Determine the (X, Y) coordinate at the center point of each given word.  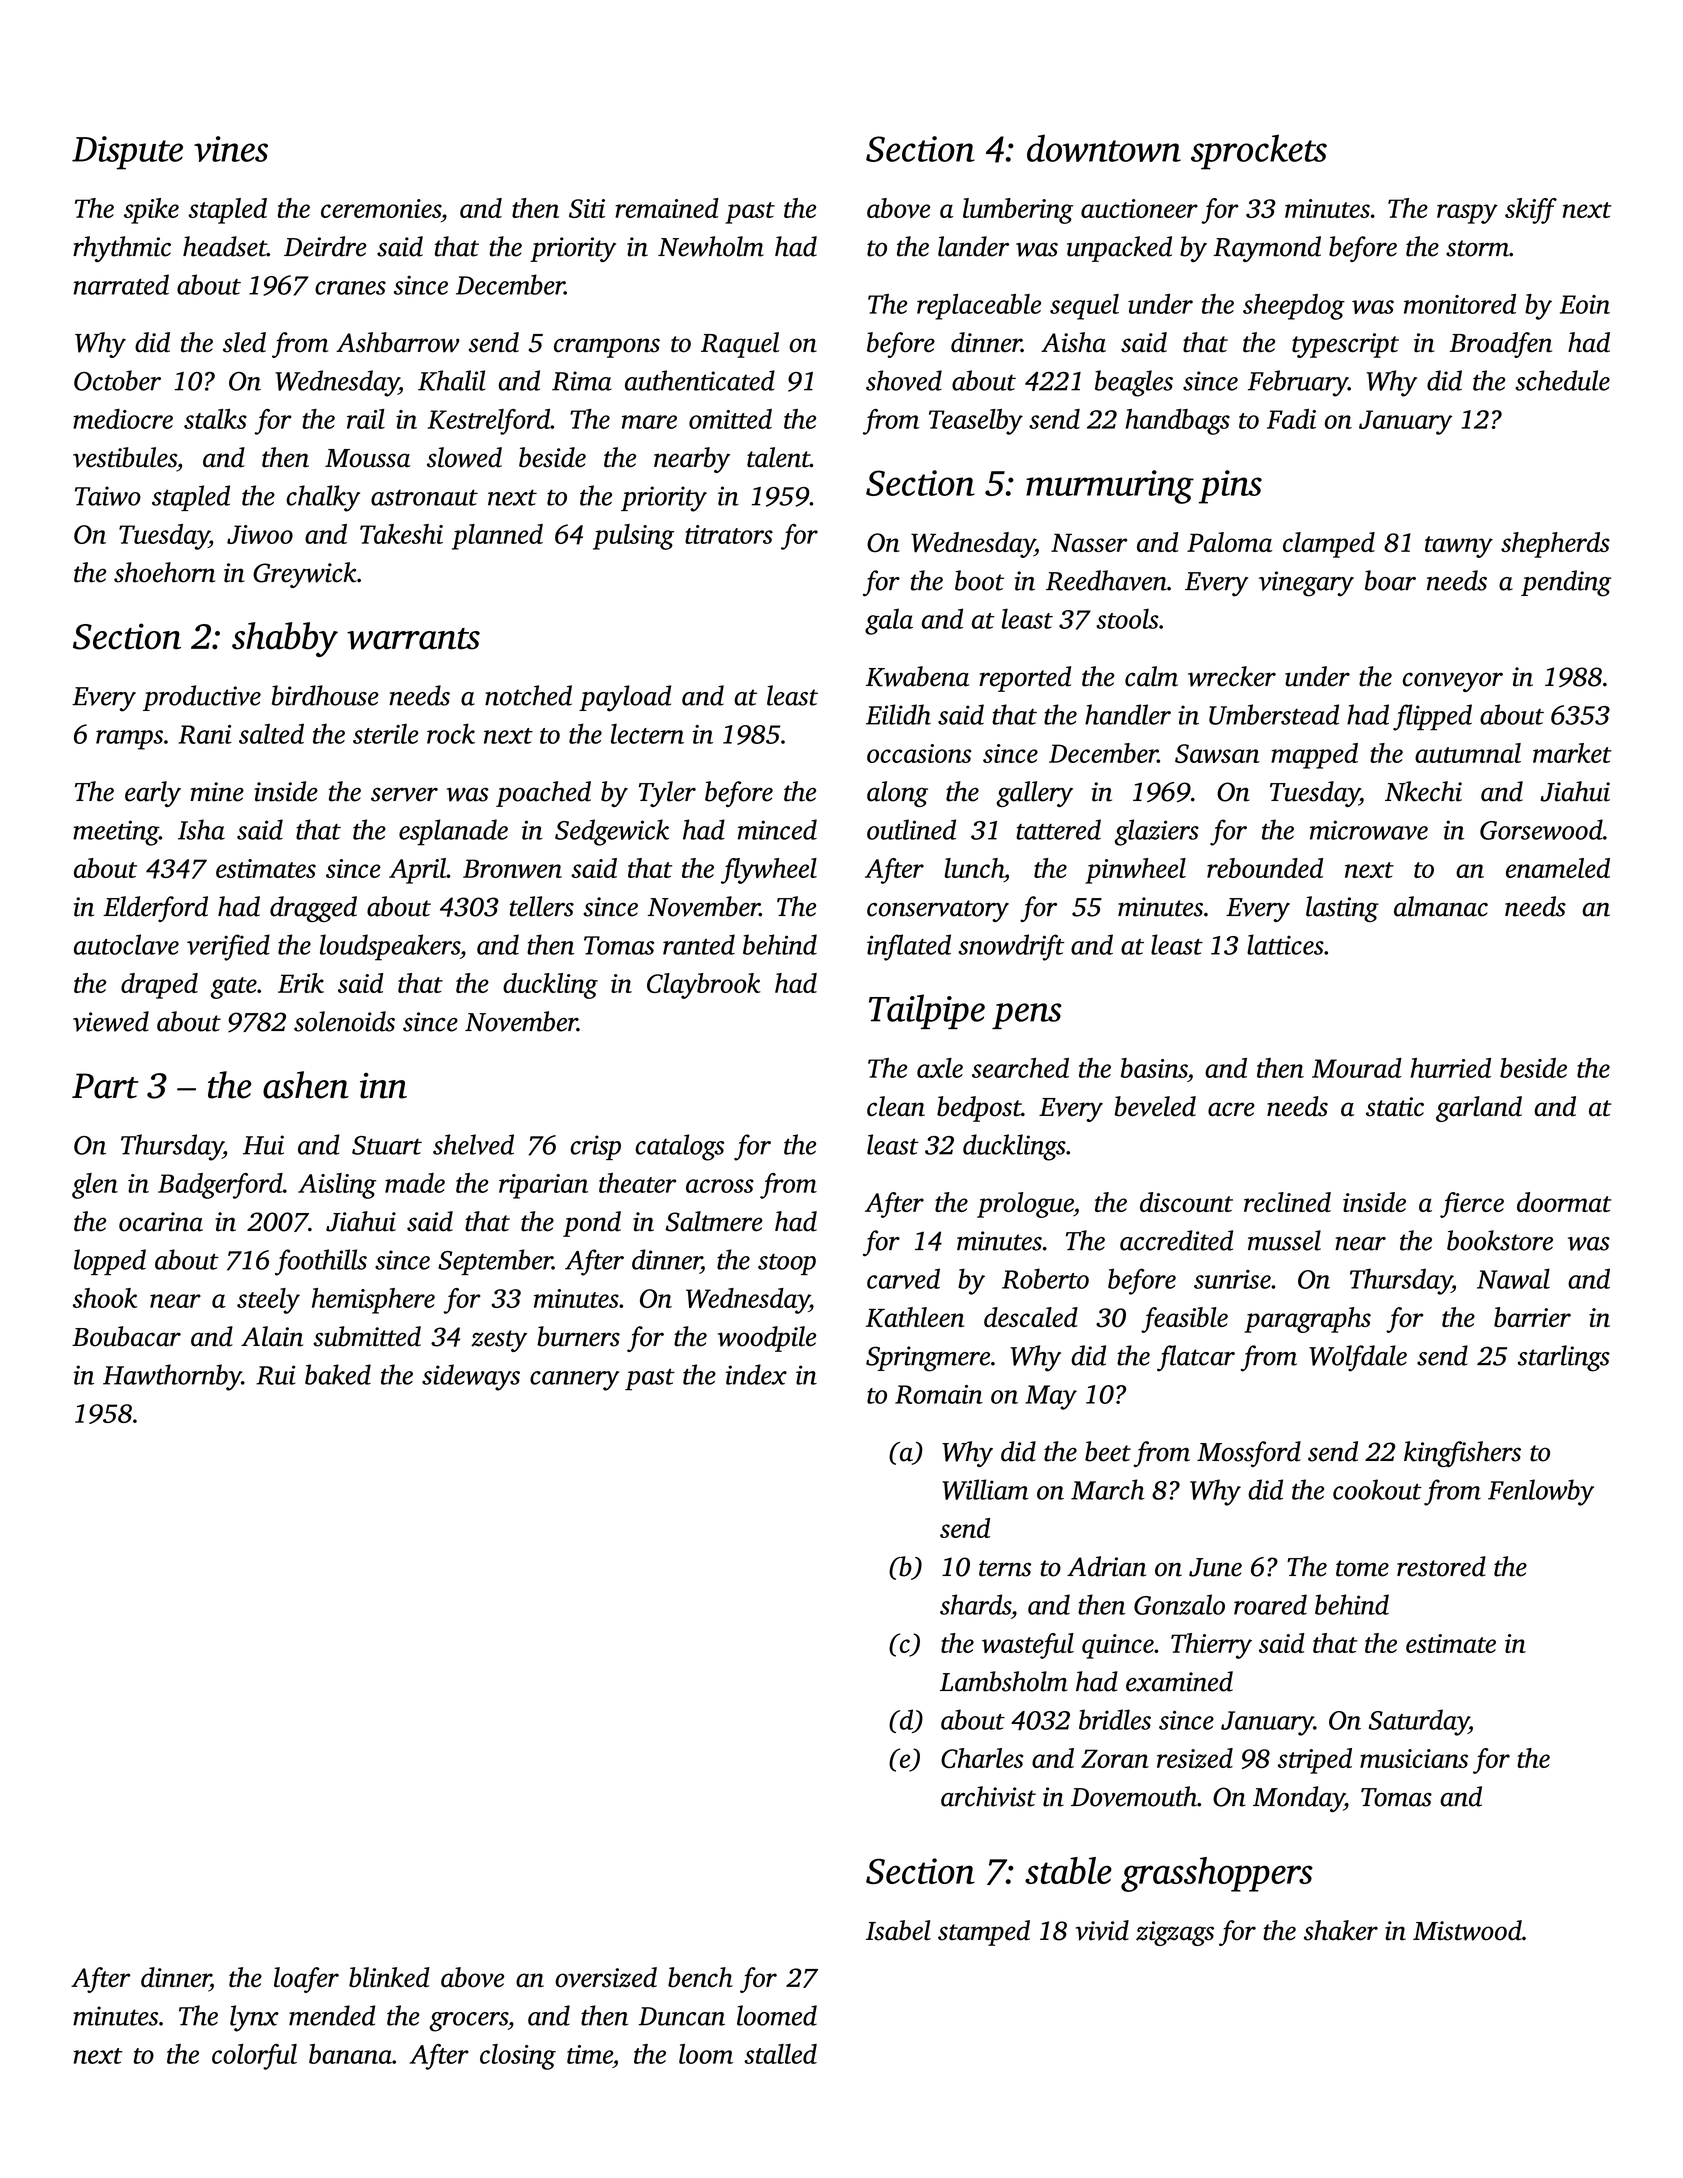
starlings (1564, 1358)
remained (667, 208)
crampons (607, 348)
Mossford (1249, 1454)
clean (896, 1106)
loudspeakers (390, 947)
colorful (254, 2057)
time (590, 2054)
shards (975, 1604)
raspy (1467, 214)
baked (338, 1374)
